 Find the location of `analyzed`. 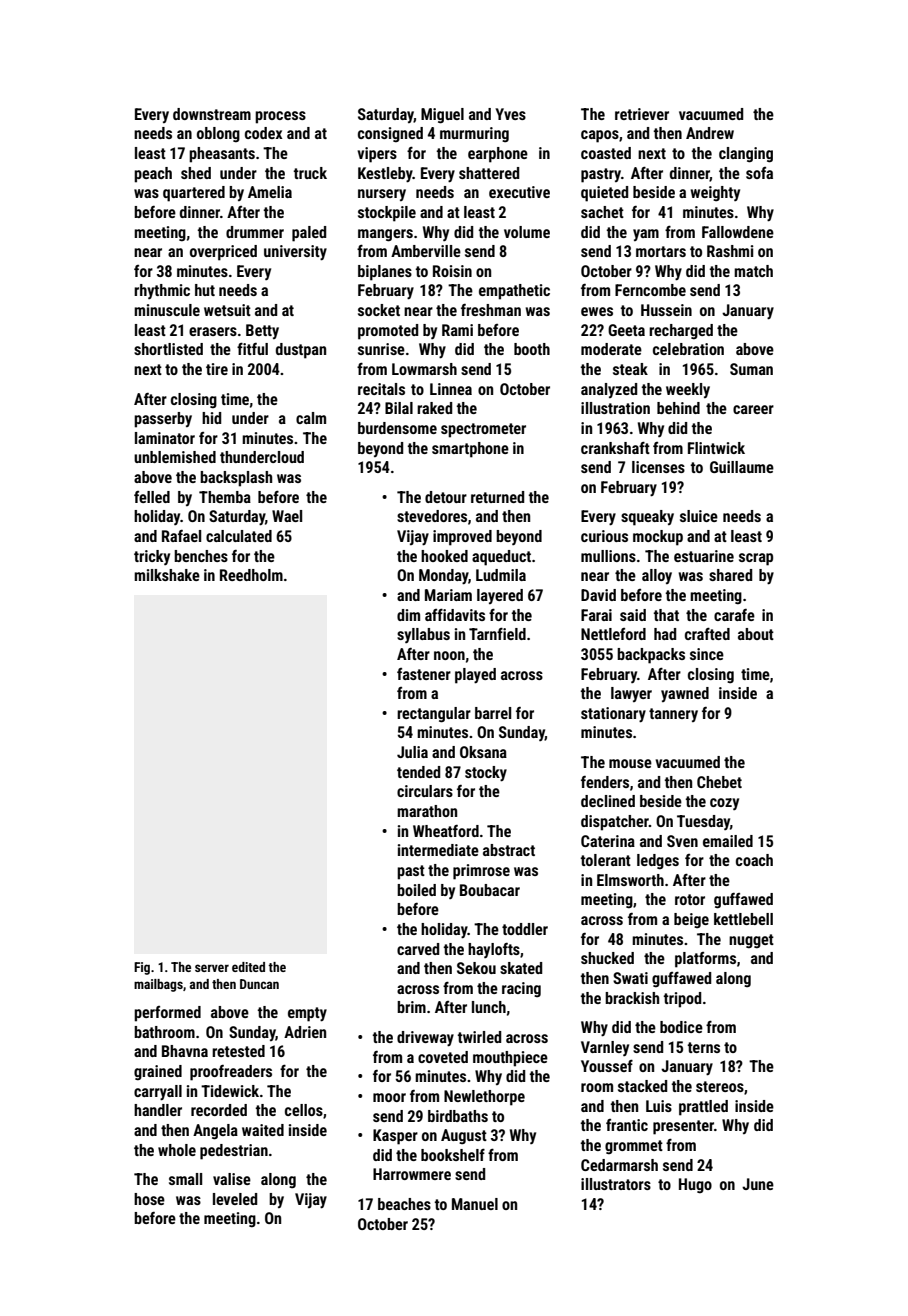

analyzed is located at coordinates (609, 390).
